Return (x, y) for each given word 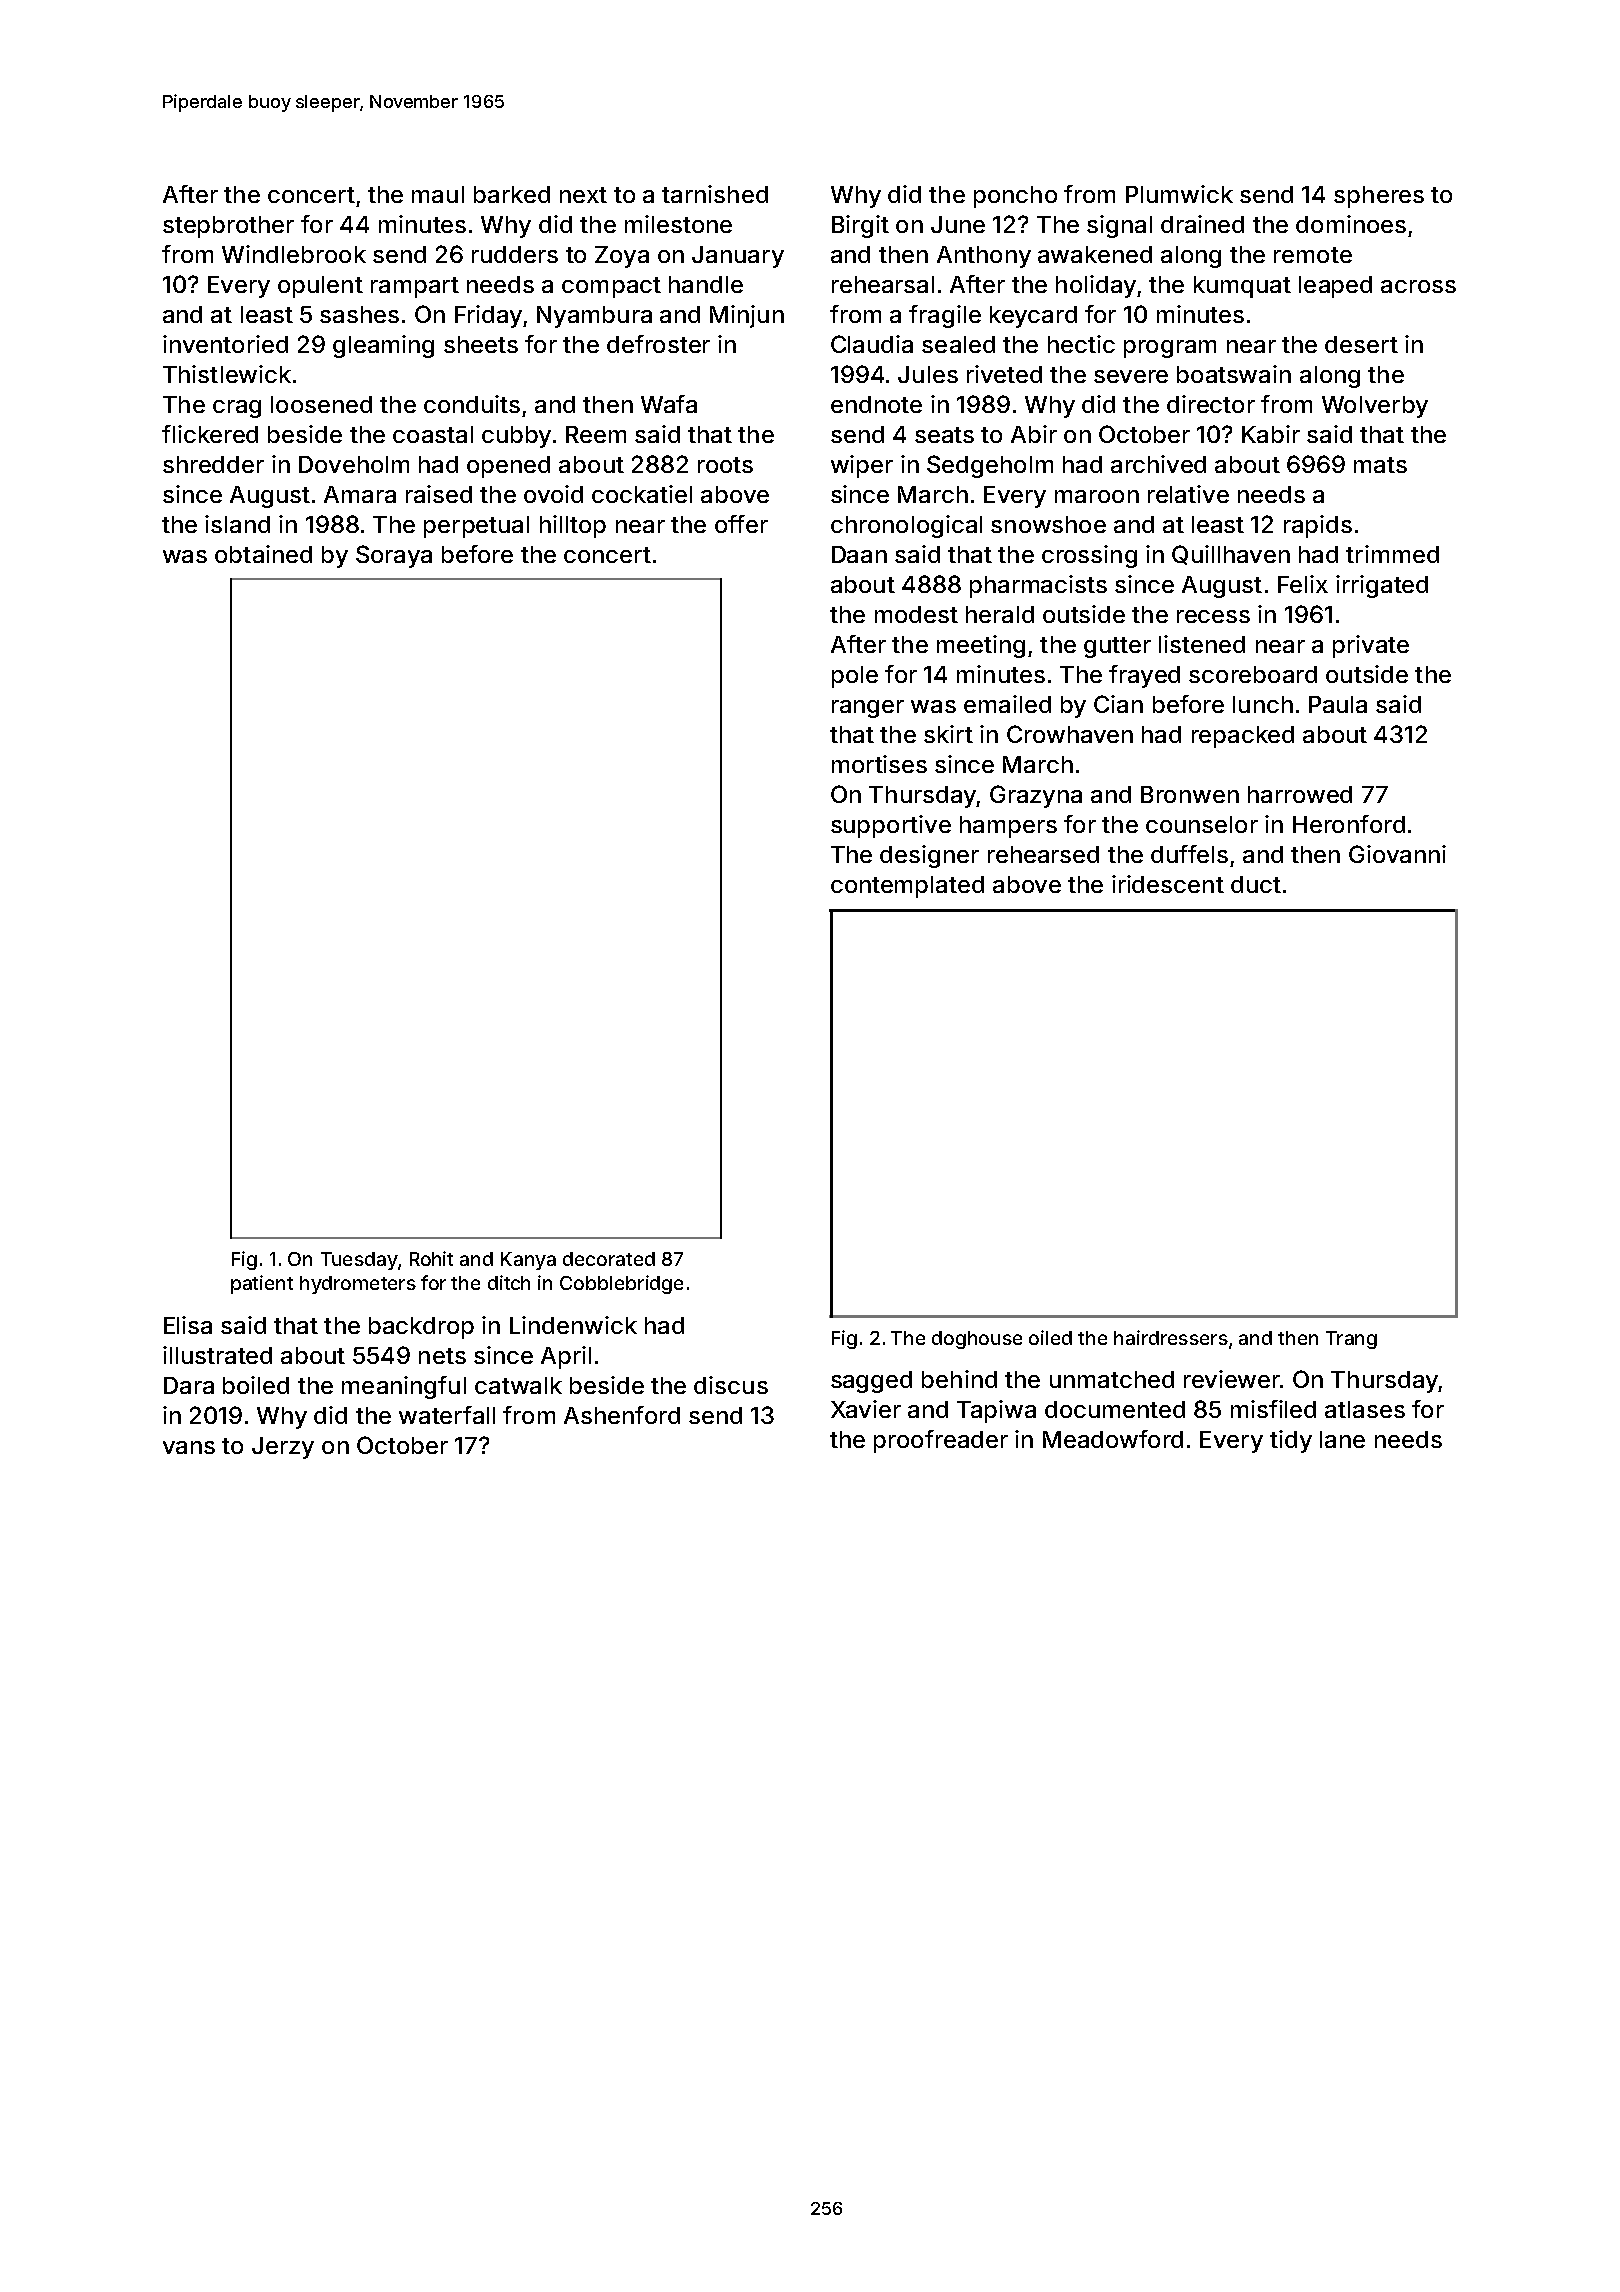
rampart (415, 287)
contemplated (907, 887)
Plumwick (1179, 194)
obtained (263, 554)
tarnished (715, 194)
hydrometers (358, 1285)
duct (1256, 884)
